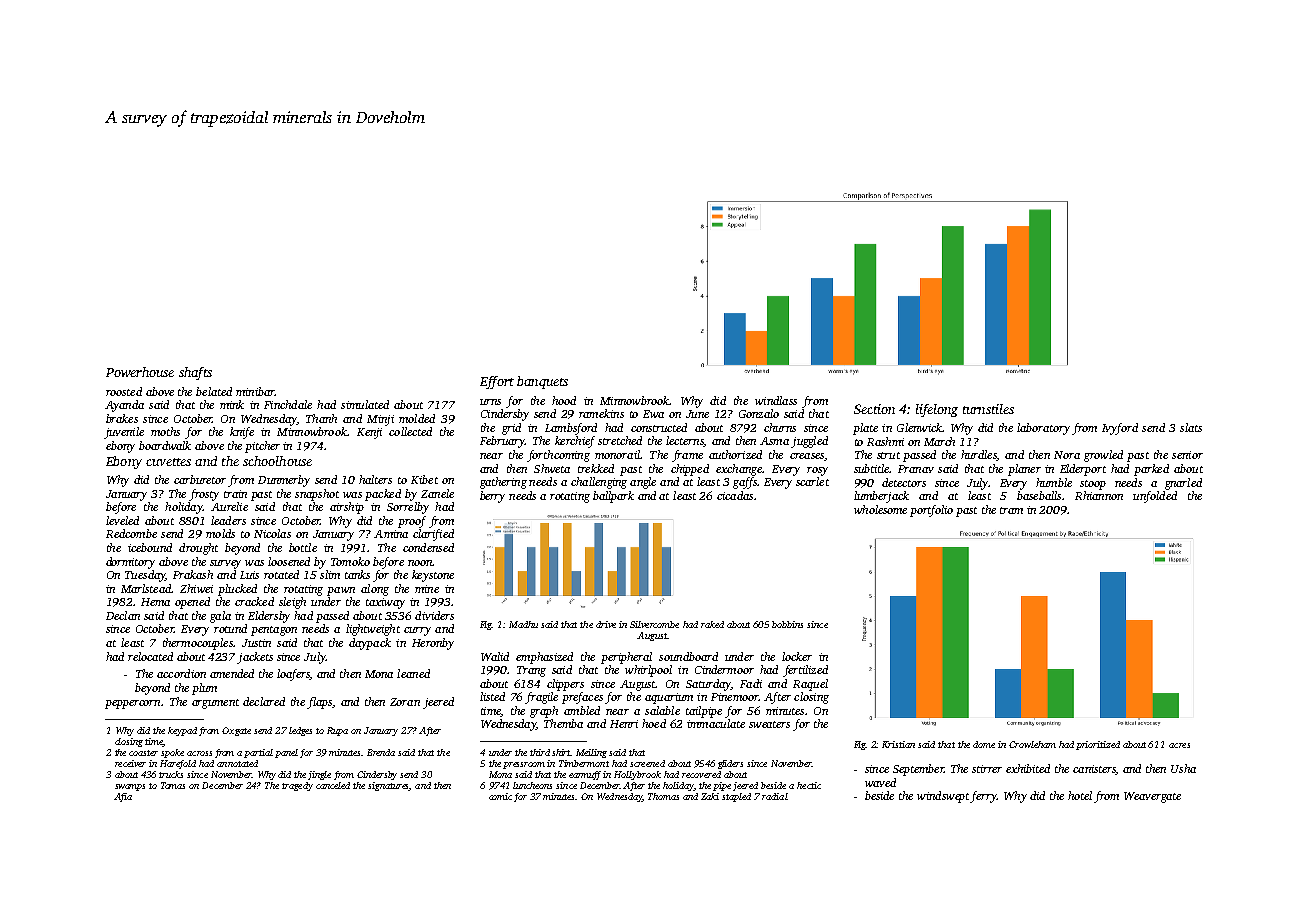 The width and height of the document is (1308, 924). I want to click on Weavergate, so click(1152, 797).
